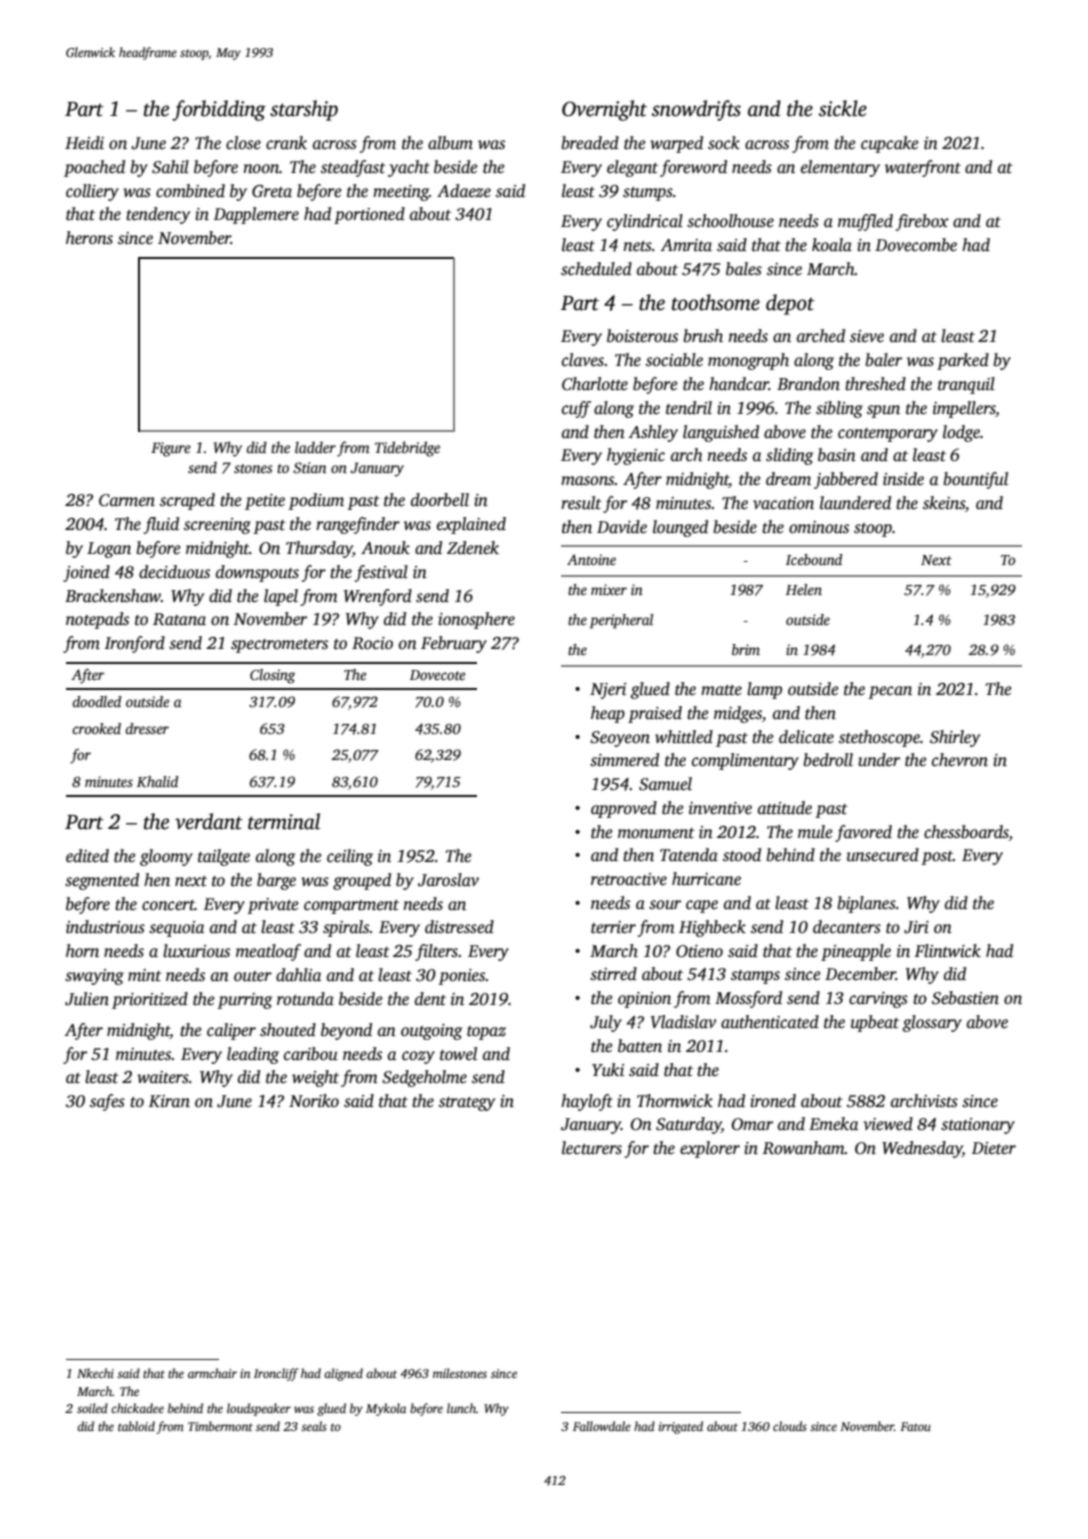 This document has width=1088, height=1539. I want to click on snowdrifts, so click(696, 110).
